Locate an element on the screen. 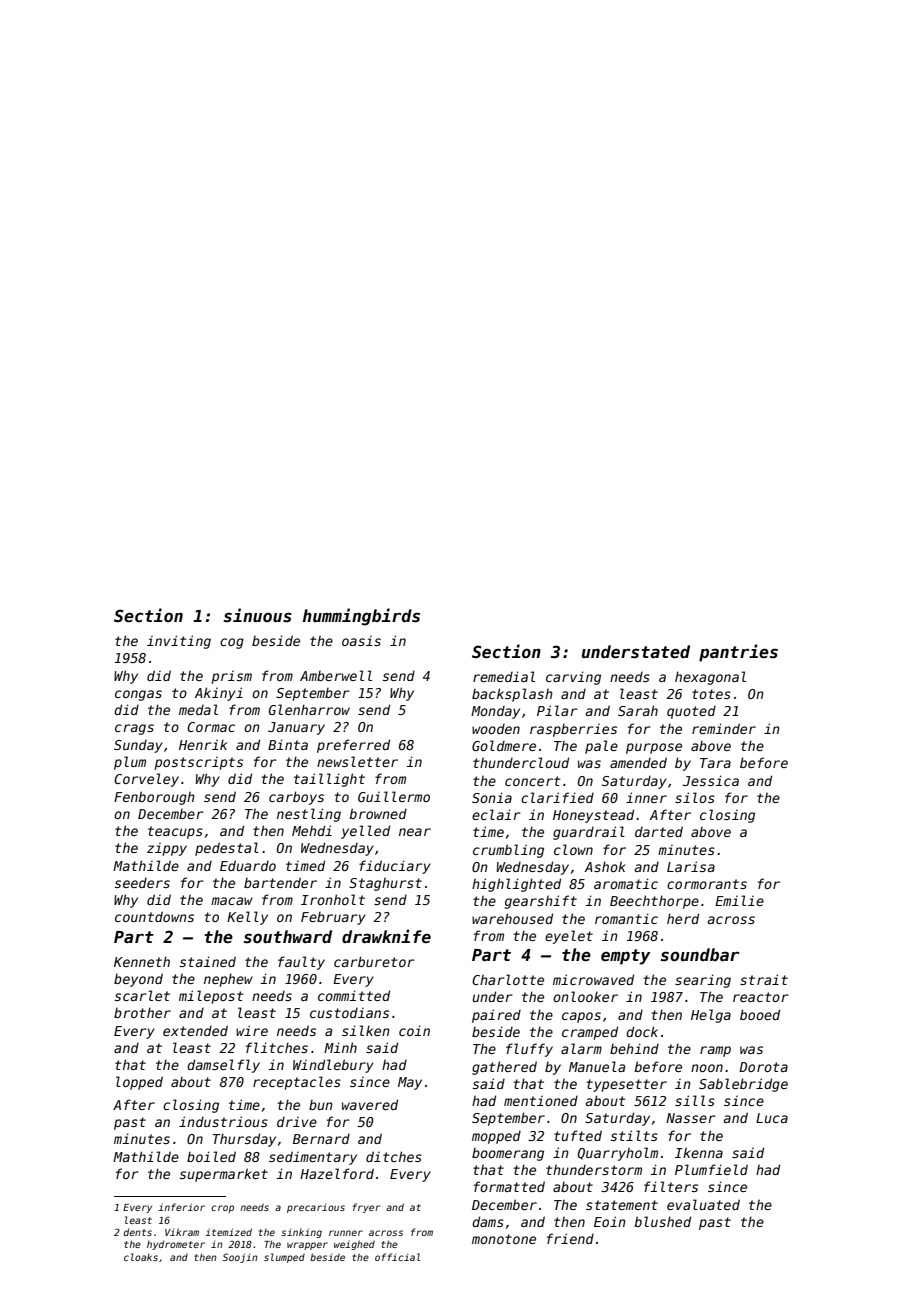 The image size is (908, 1316). inviting is located at coordinates (179, 642).
